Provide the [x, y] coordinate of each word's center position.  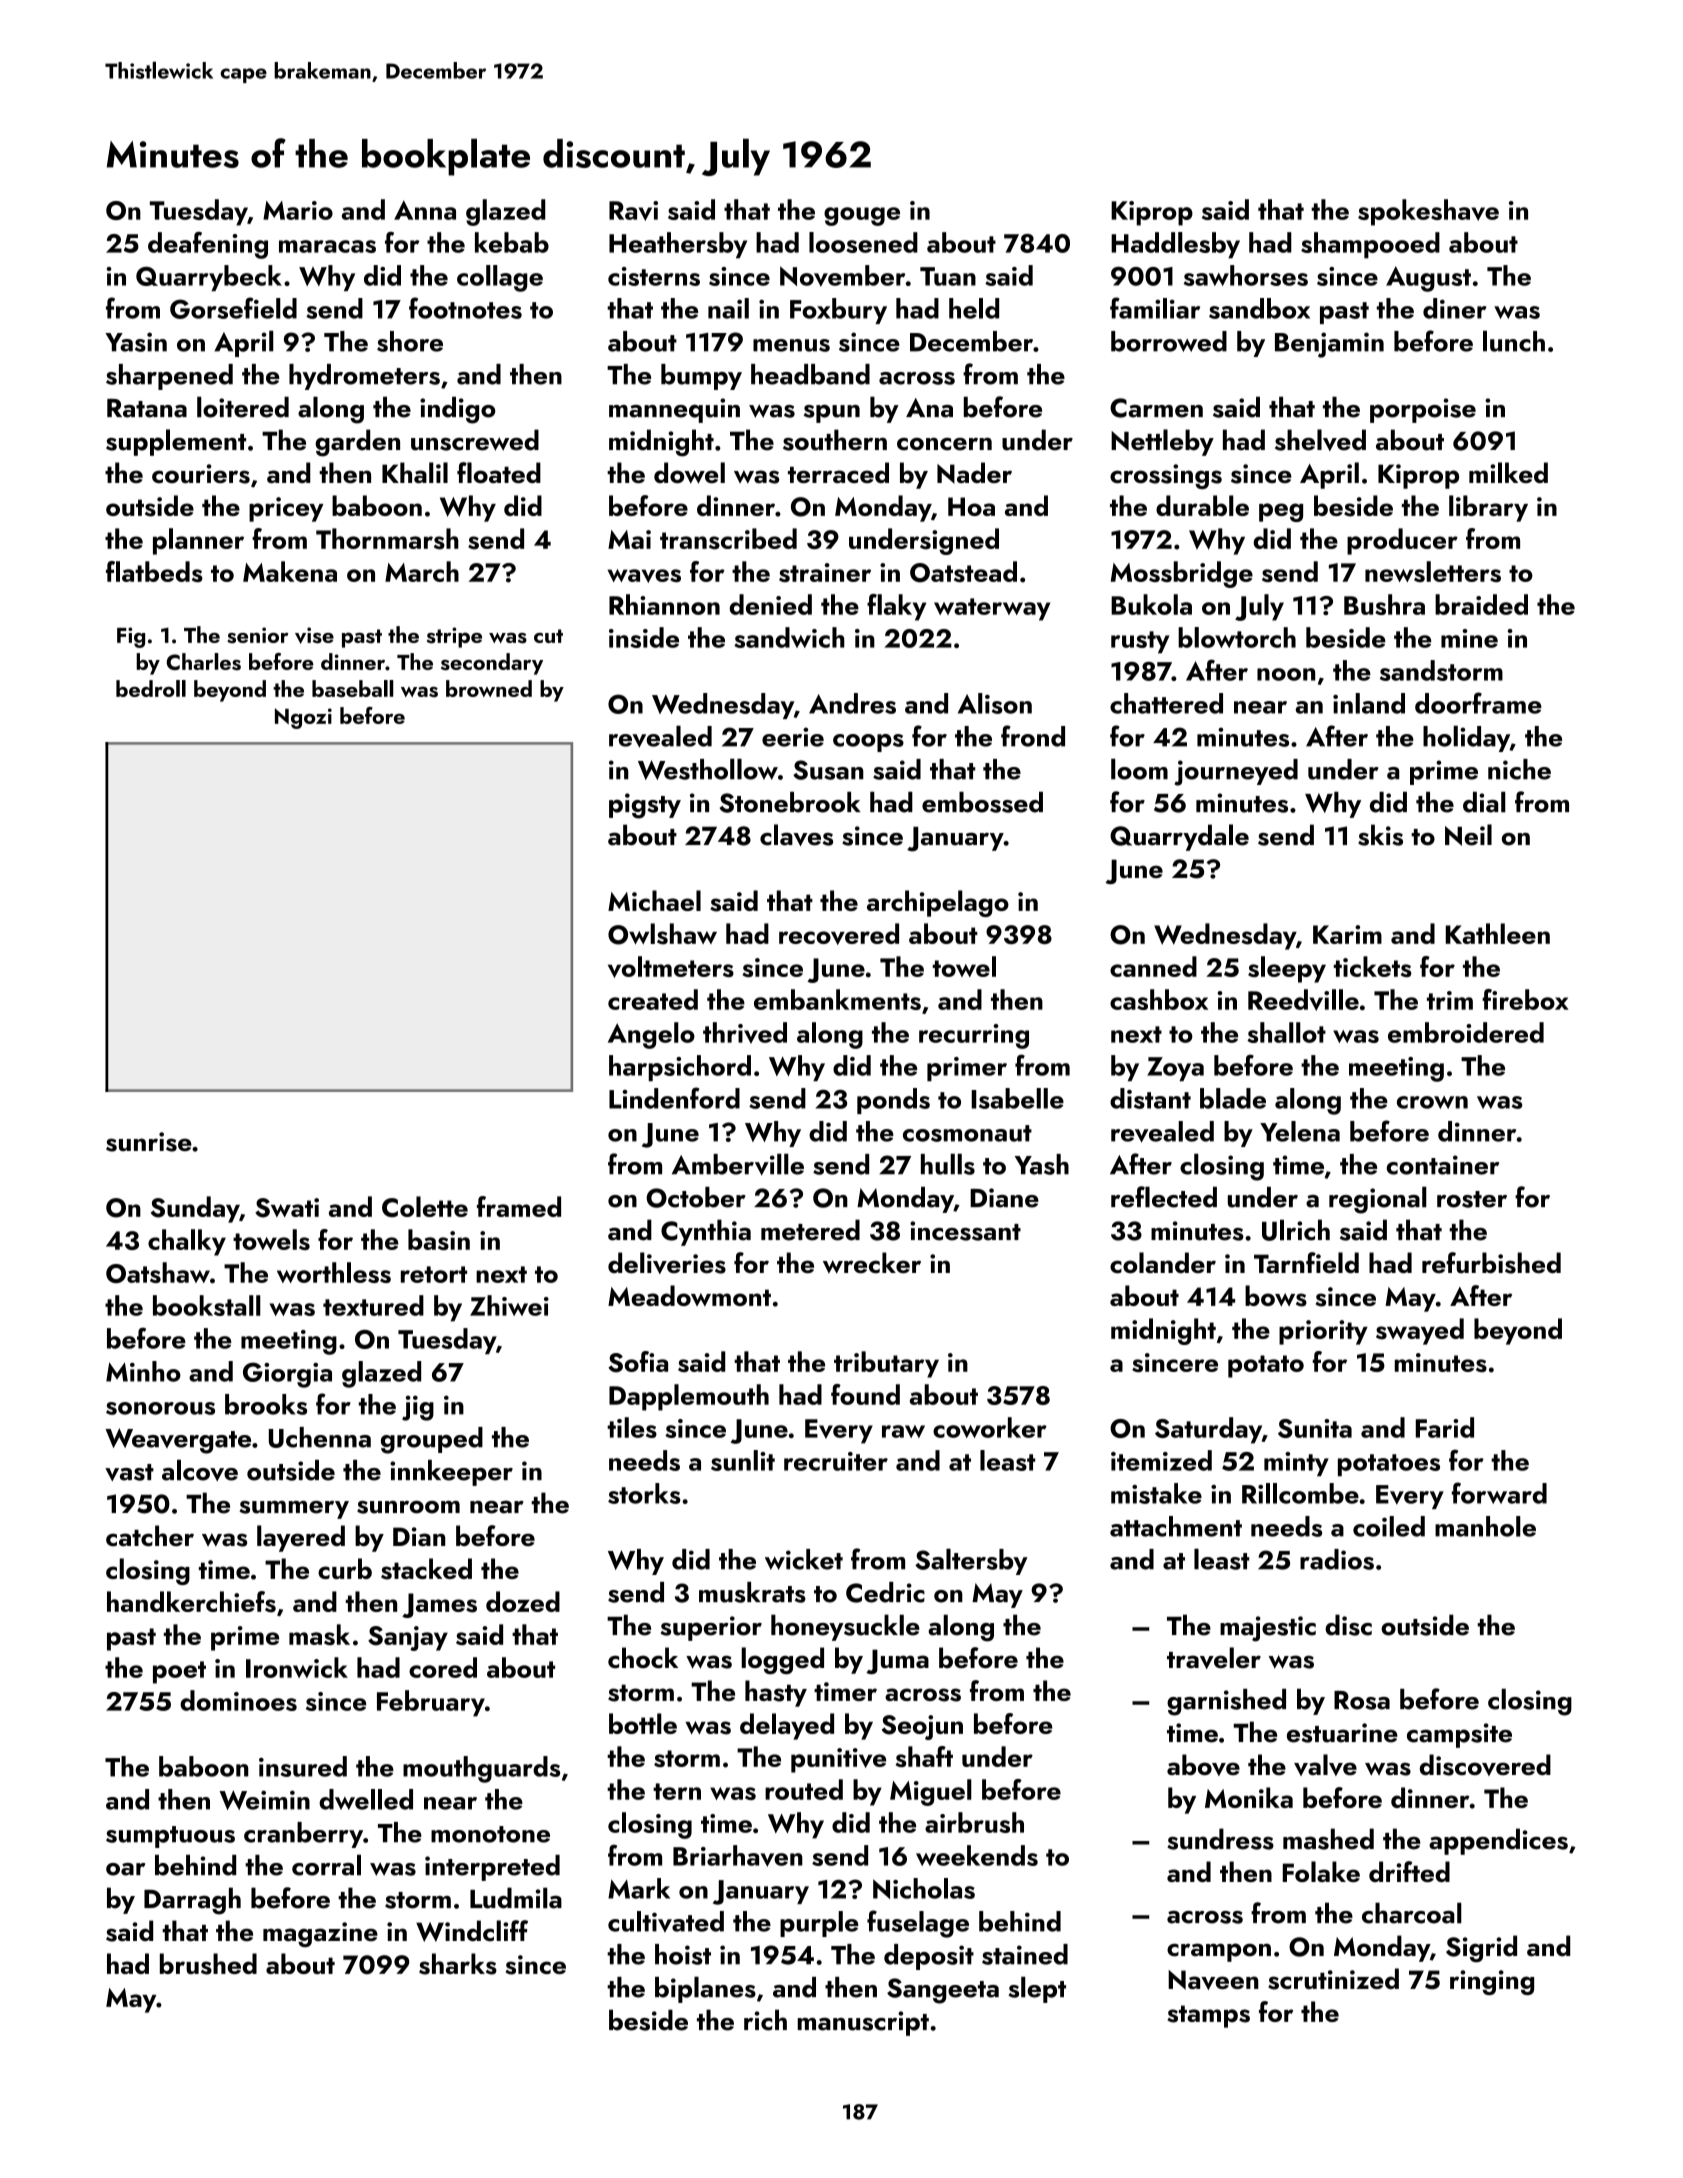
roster [1472, 1199]
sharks [458, 1964]
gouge [862, 216]
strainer [825, 572]
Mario [298, 210]
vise [314, 635]
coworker [990, 1427]
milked [1508, 472]
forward [1499, 1493]
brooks [266, 1404]
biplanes [705, 1989]
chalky [187, 1242]
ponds [893, 1101]
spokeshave [1428, 212]
